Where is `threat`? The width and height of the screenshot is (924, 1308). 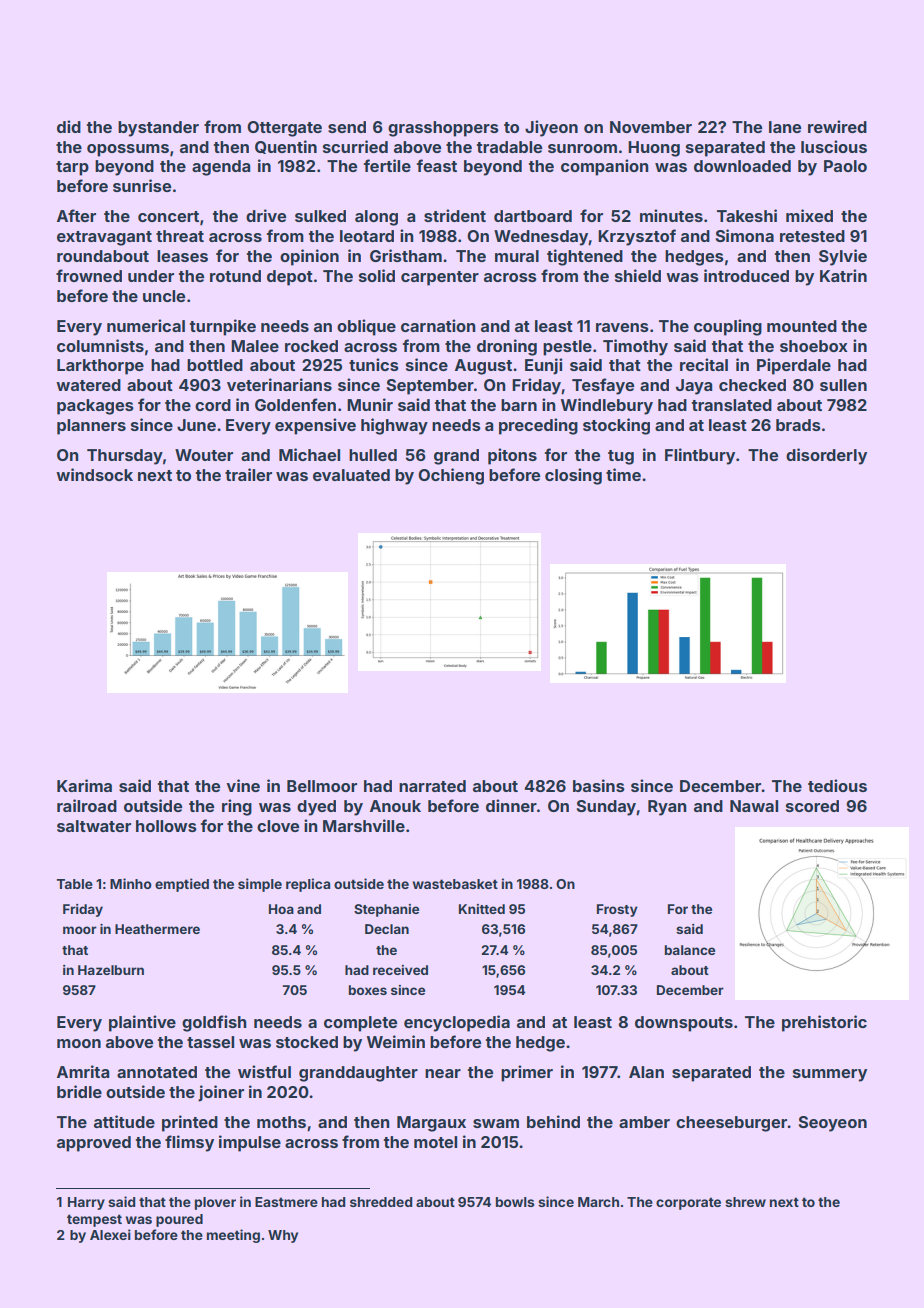
threat is located at coordinates (180, 236).
